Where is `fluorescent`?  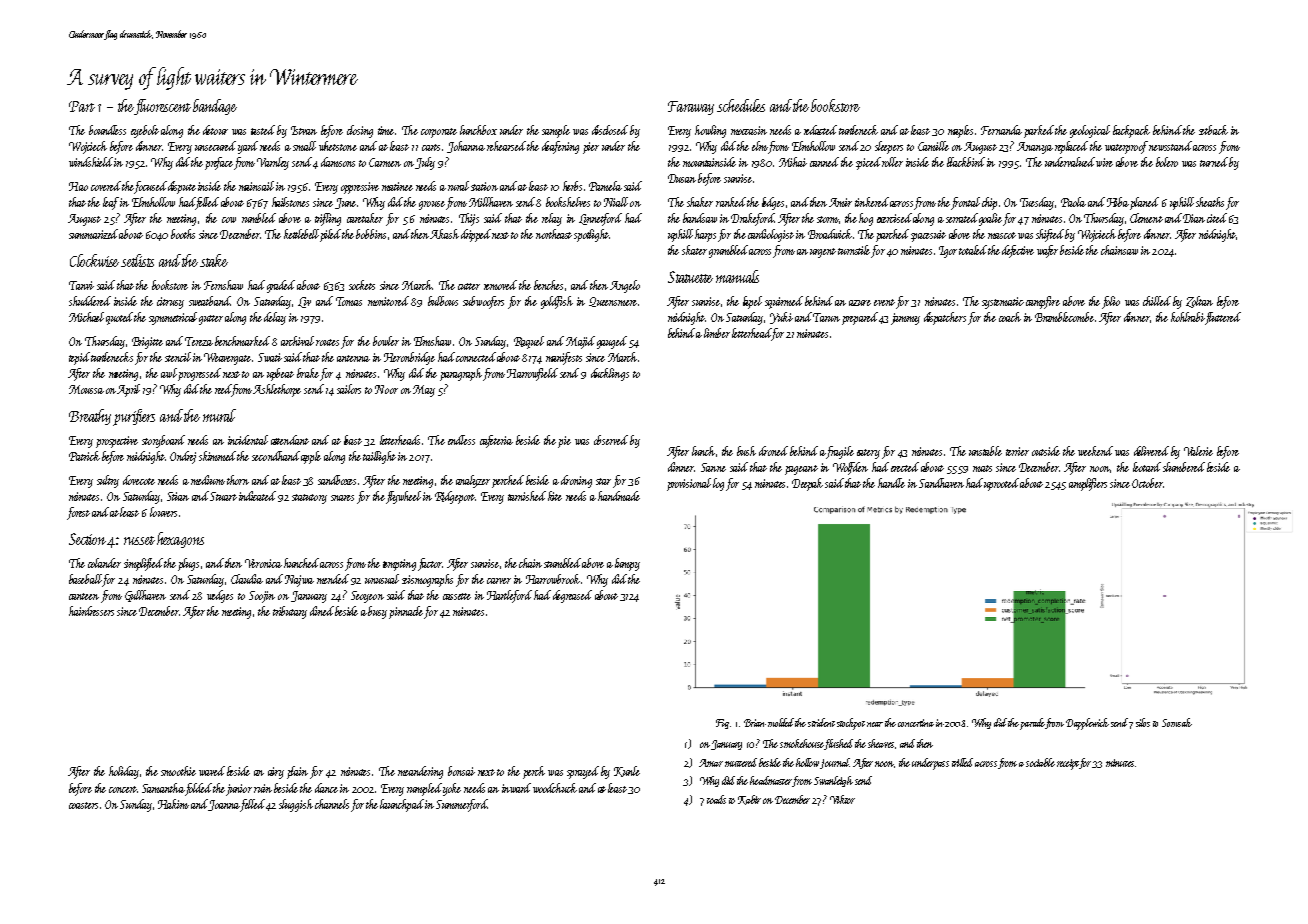 fluorescent is located at coordinates (162, 107).
